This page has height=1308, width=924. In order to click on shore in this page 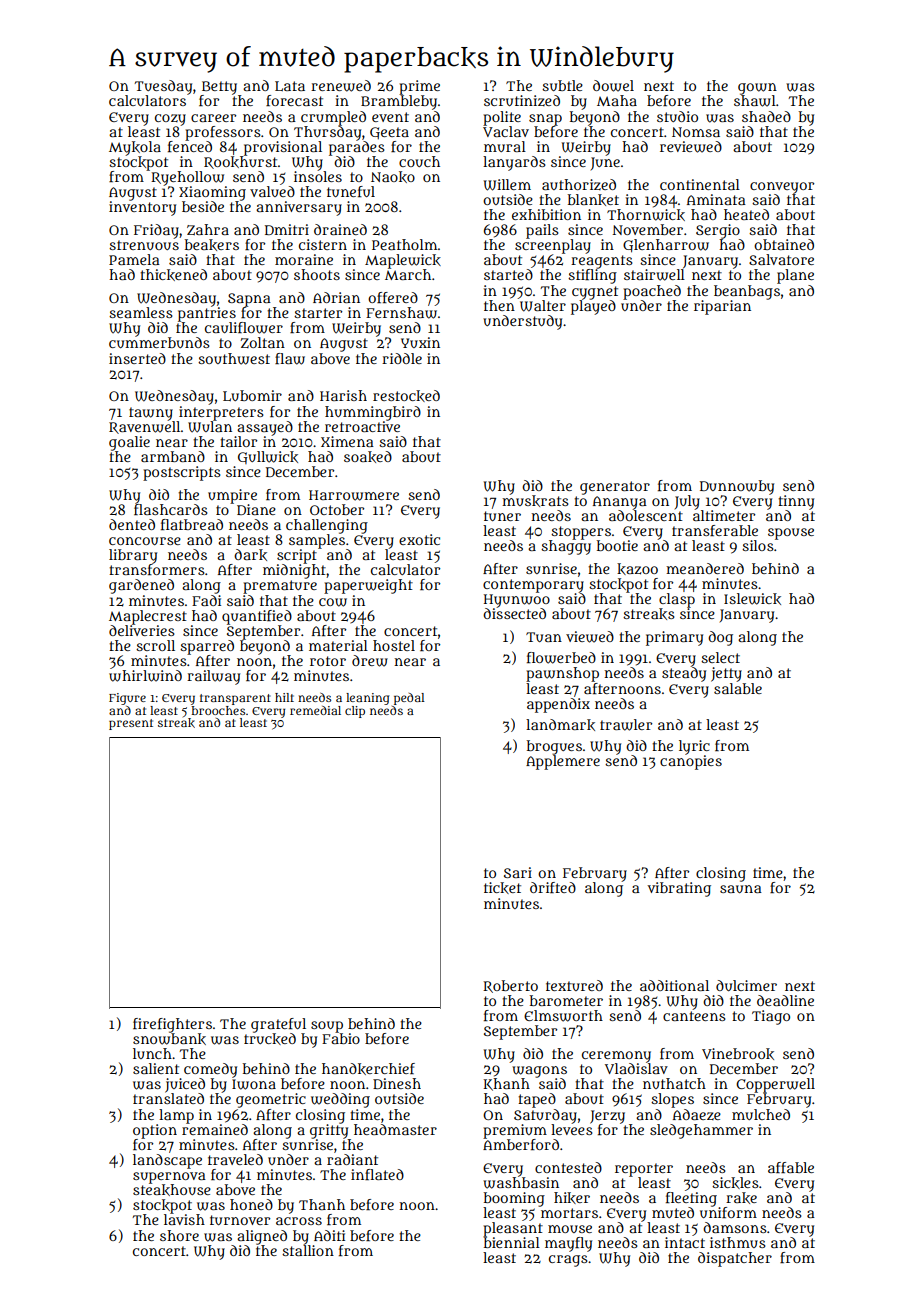, I will do `click(179, 1235)`.
